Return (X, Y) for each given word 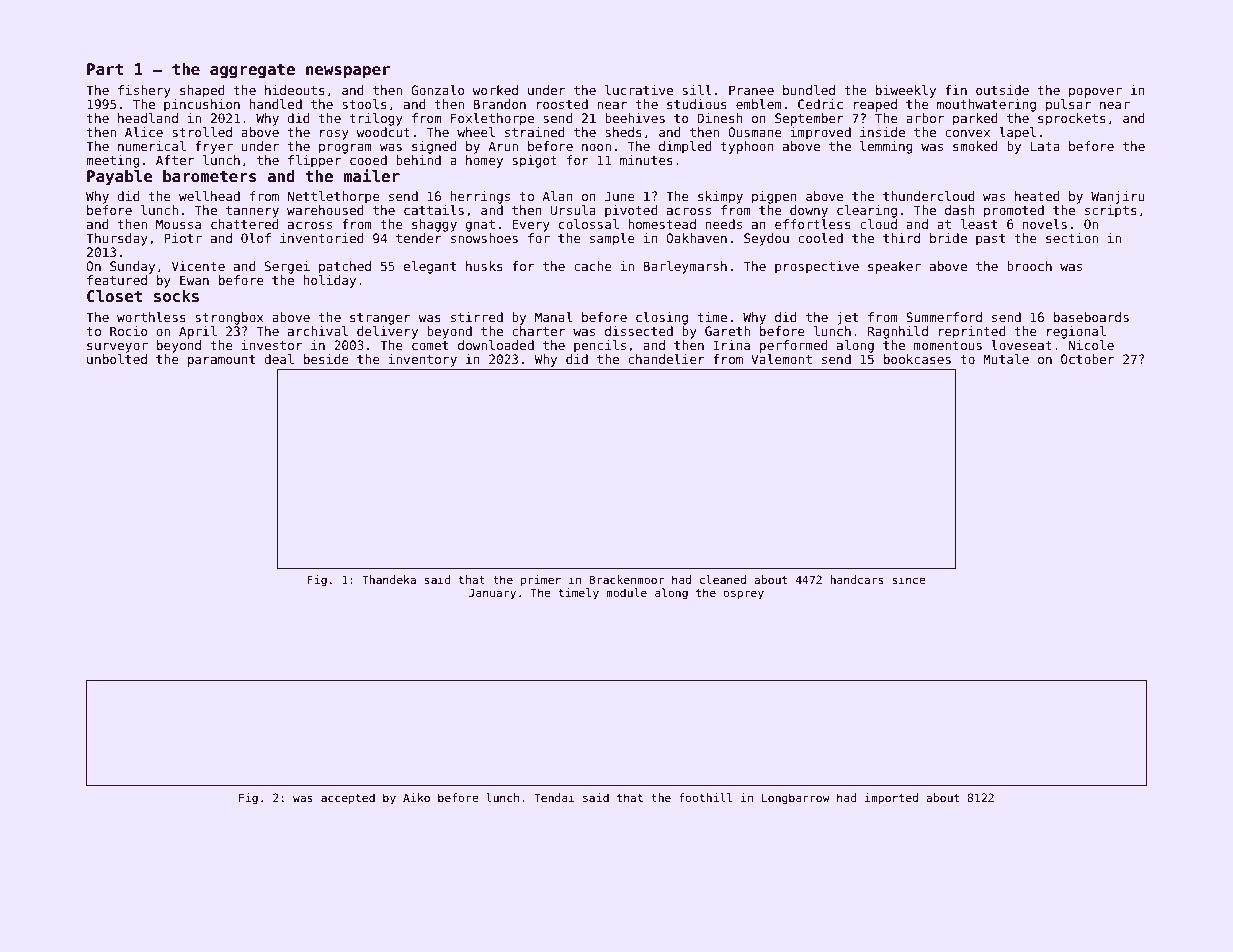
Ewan (194, 280)
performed (794, 346)
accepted (348, 799)
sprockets (1072, 119)
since (909, 579)
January (492, 594)
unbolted (117, 359)
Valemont (781, 359)
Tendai (554, 797)
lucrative (639, 90)
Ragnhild (898, 332)
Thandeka (389, 579)
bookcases (917, 359)
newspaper (348, 72)
